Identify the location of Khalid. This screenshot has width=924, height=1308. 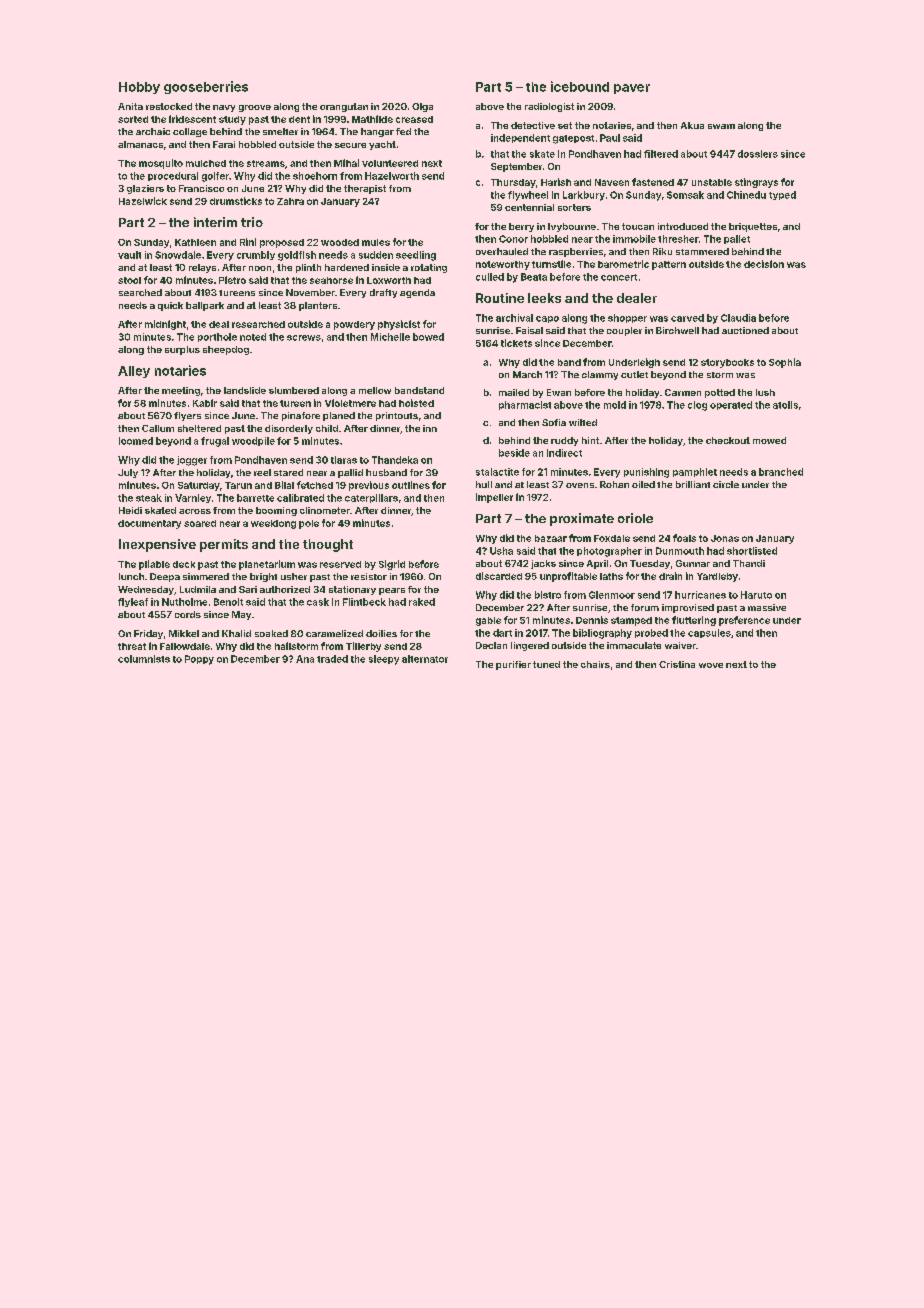
(236, 633).
